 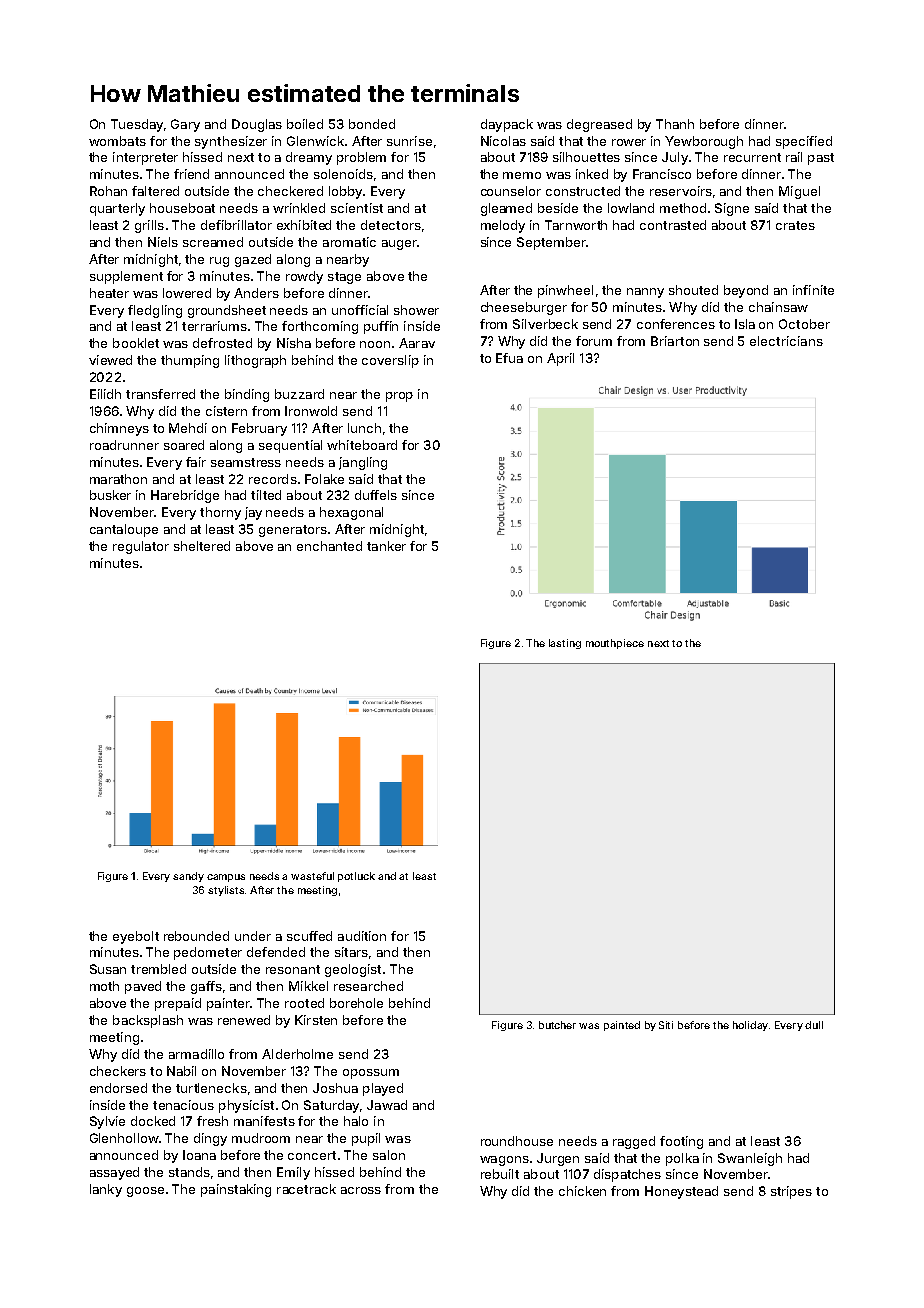 What do you see at coordinates (141, 547) in the image?
I see `regulator` at bounding box center [141, 547].
